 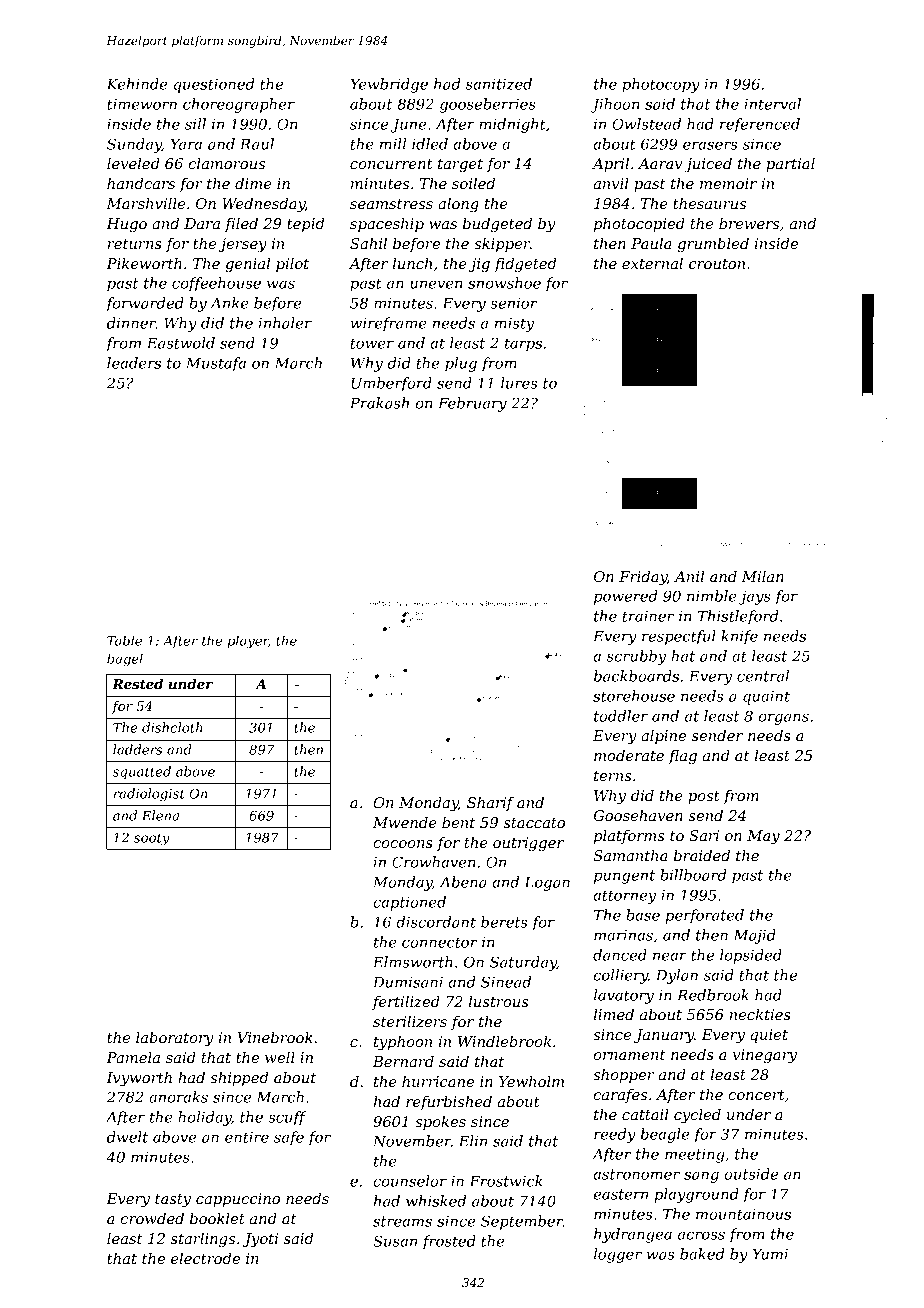 What do you see at coordinates (713, 995) in the image?
I see `Redbrook` at bounding box center [713, 995].
